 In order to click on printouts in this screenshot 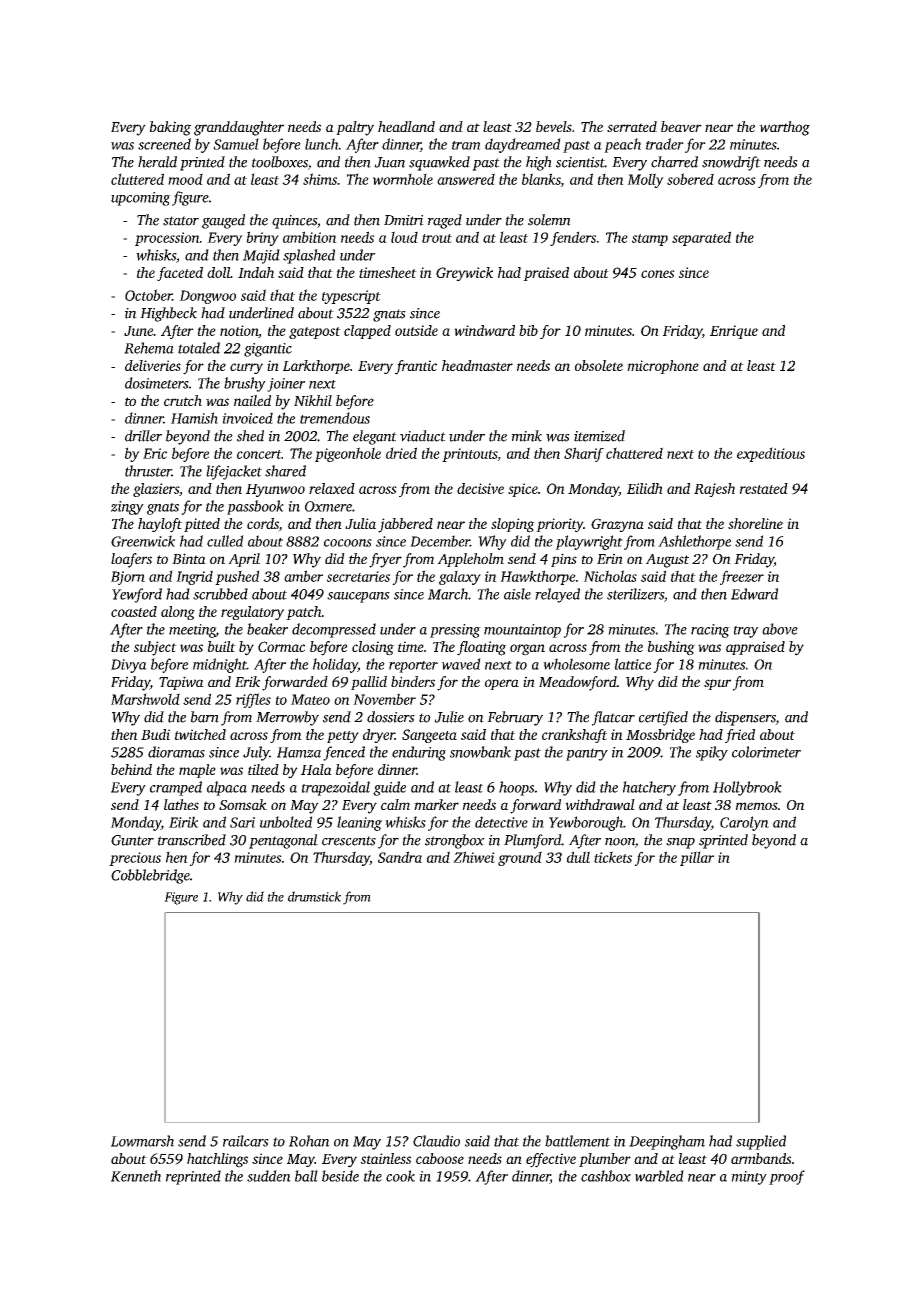, I will do `click(469, 455)`.
